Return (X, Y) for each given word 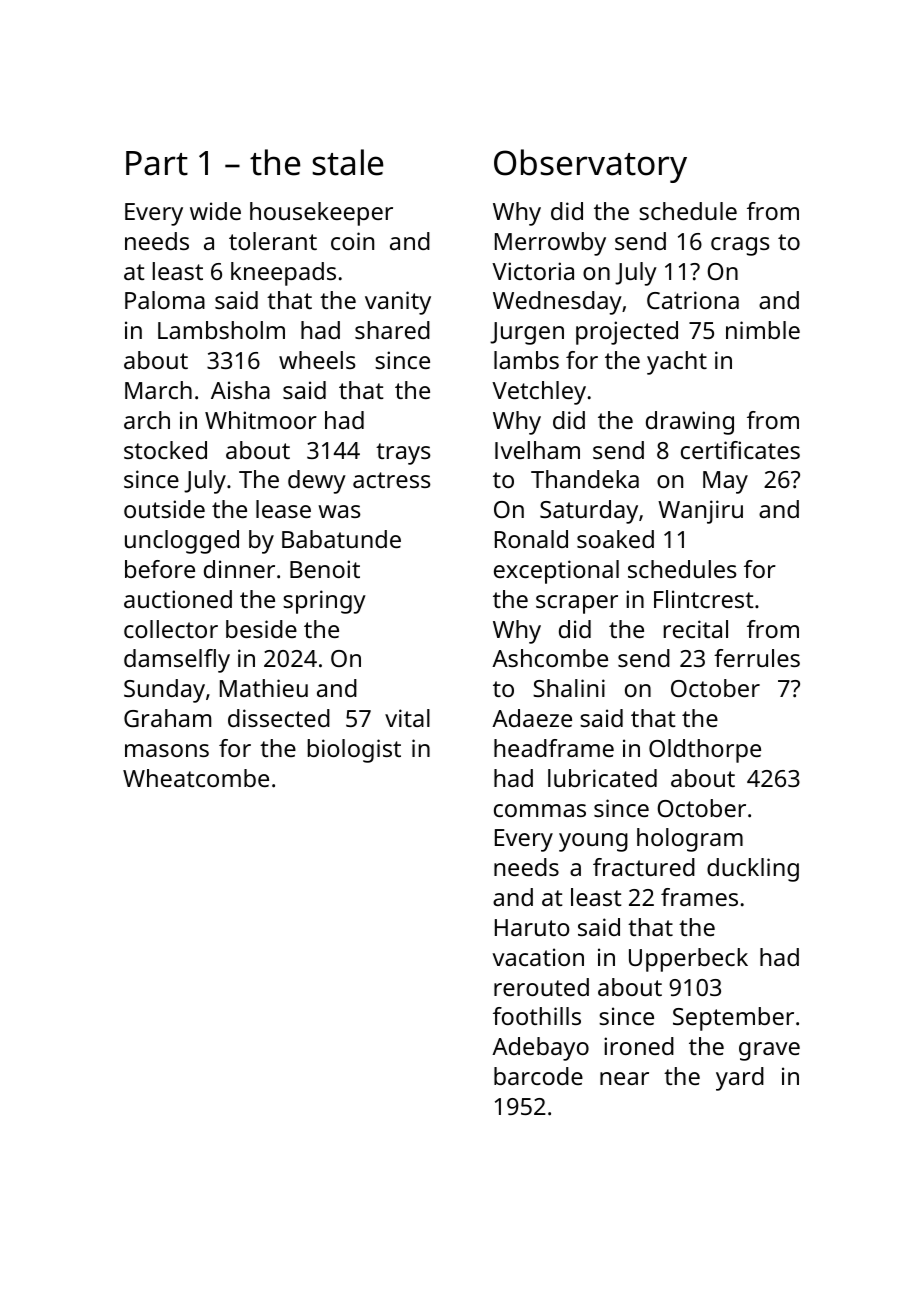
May (725, 482)
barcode (538, 1076)
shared (392, 330)
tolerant (273, 241)
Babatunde (341, 539)
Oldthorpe (705, 751)
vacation (538, 957)
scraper (577, 604)
